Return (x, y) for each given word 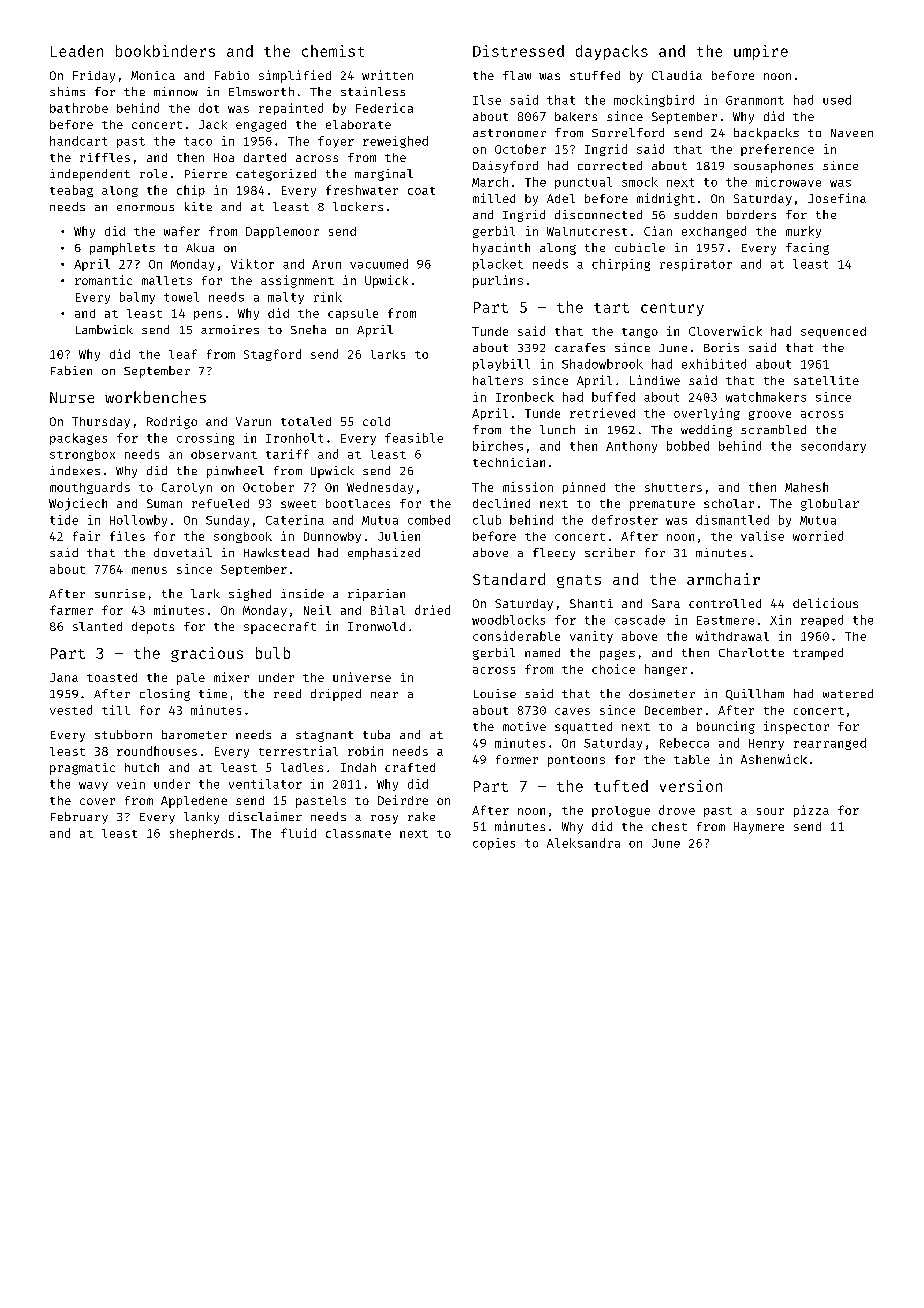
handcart (78, 141)
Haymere (759, 828)
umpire (761, 52)
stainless (373, 91)
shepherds (202, 834)
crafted (410, 767)
